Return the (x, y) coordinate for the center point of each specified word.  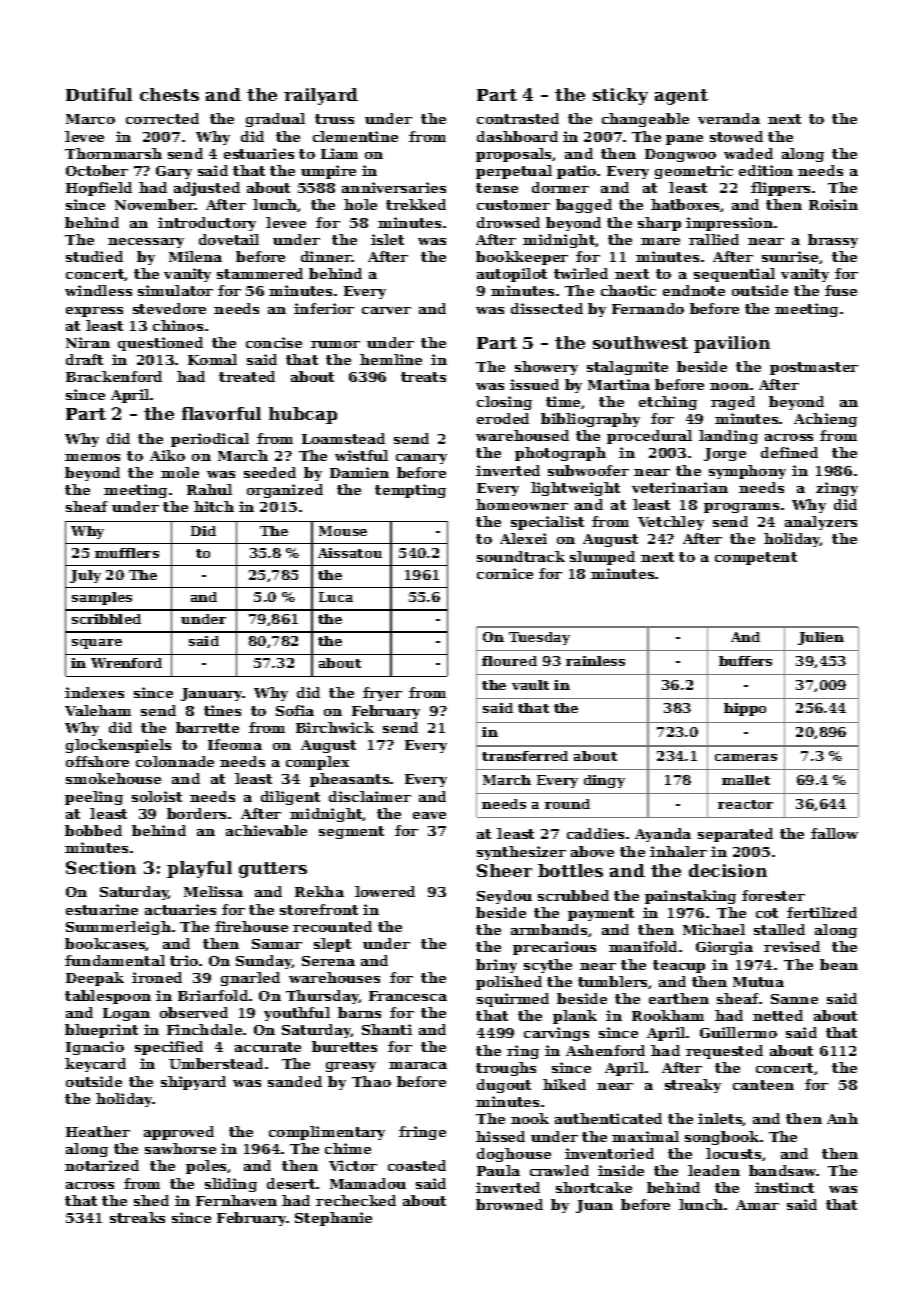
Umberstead (216, 1063)
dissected (547, 308)
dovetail (229, 239)
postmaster (814, 368)
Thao (371, 1081)
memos (92, 457)
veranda (729, 118)
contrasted (518, 118)
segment (351, 832)
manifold (643, 946)
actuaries (180, 909)
